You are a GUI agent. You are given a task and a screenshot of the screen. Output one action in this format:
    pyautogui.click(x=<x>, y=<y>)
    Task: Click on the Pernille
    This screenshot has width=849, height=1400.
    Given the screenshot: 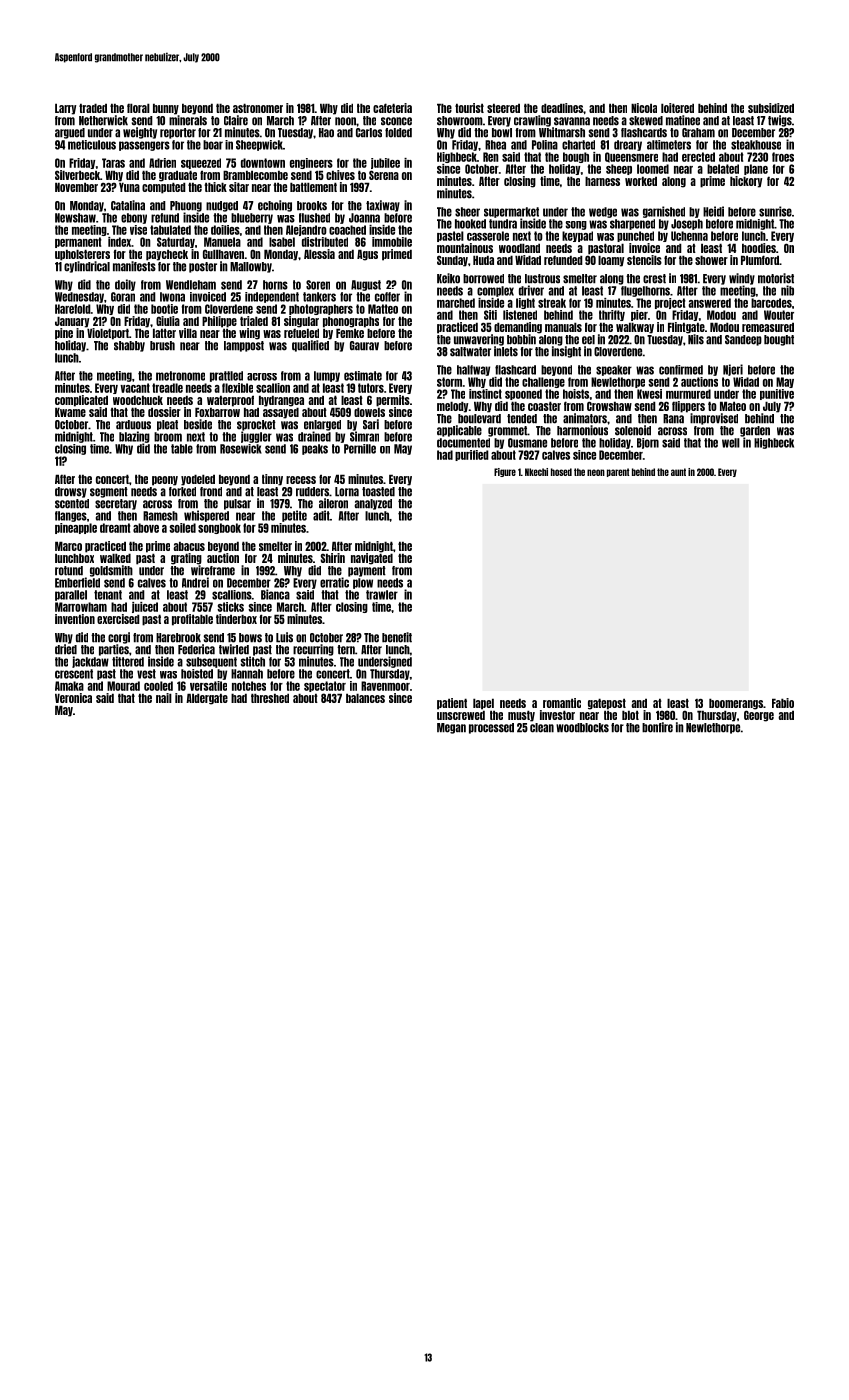 What is the action you would take?
    pyautogui.click(x=360, y=449)
